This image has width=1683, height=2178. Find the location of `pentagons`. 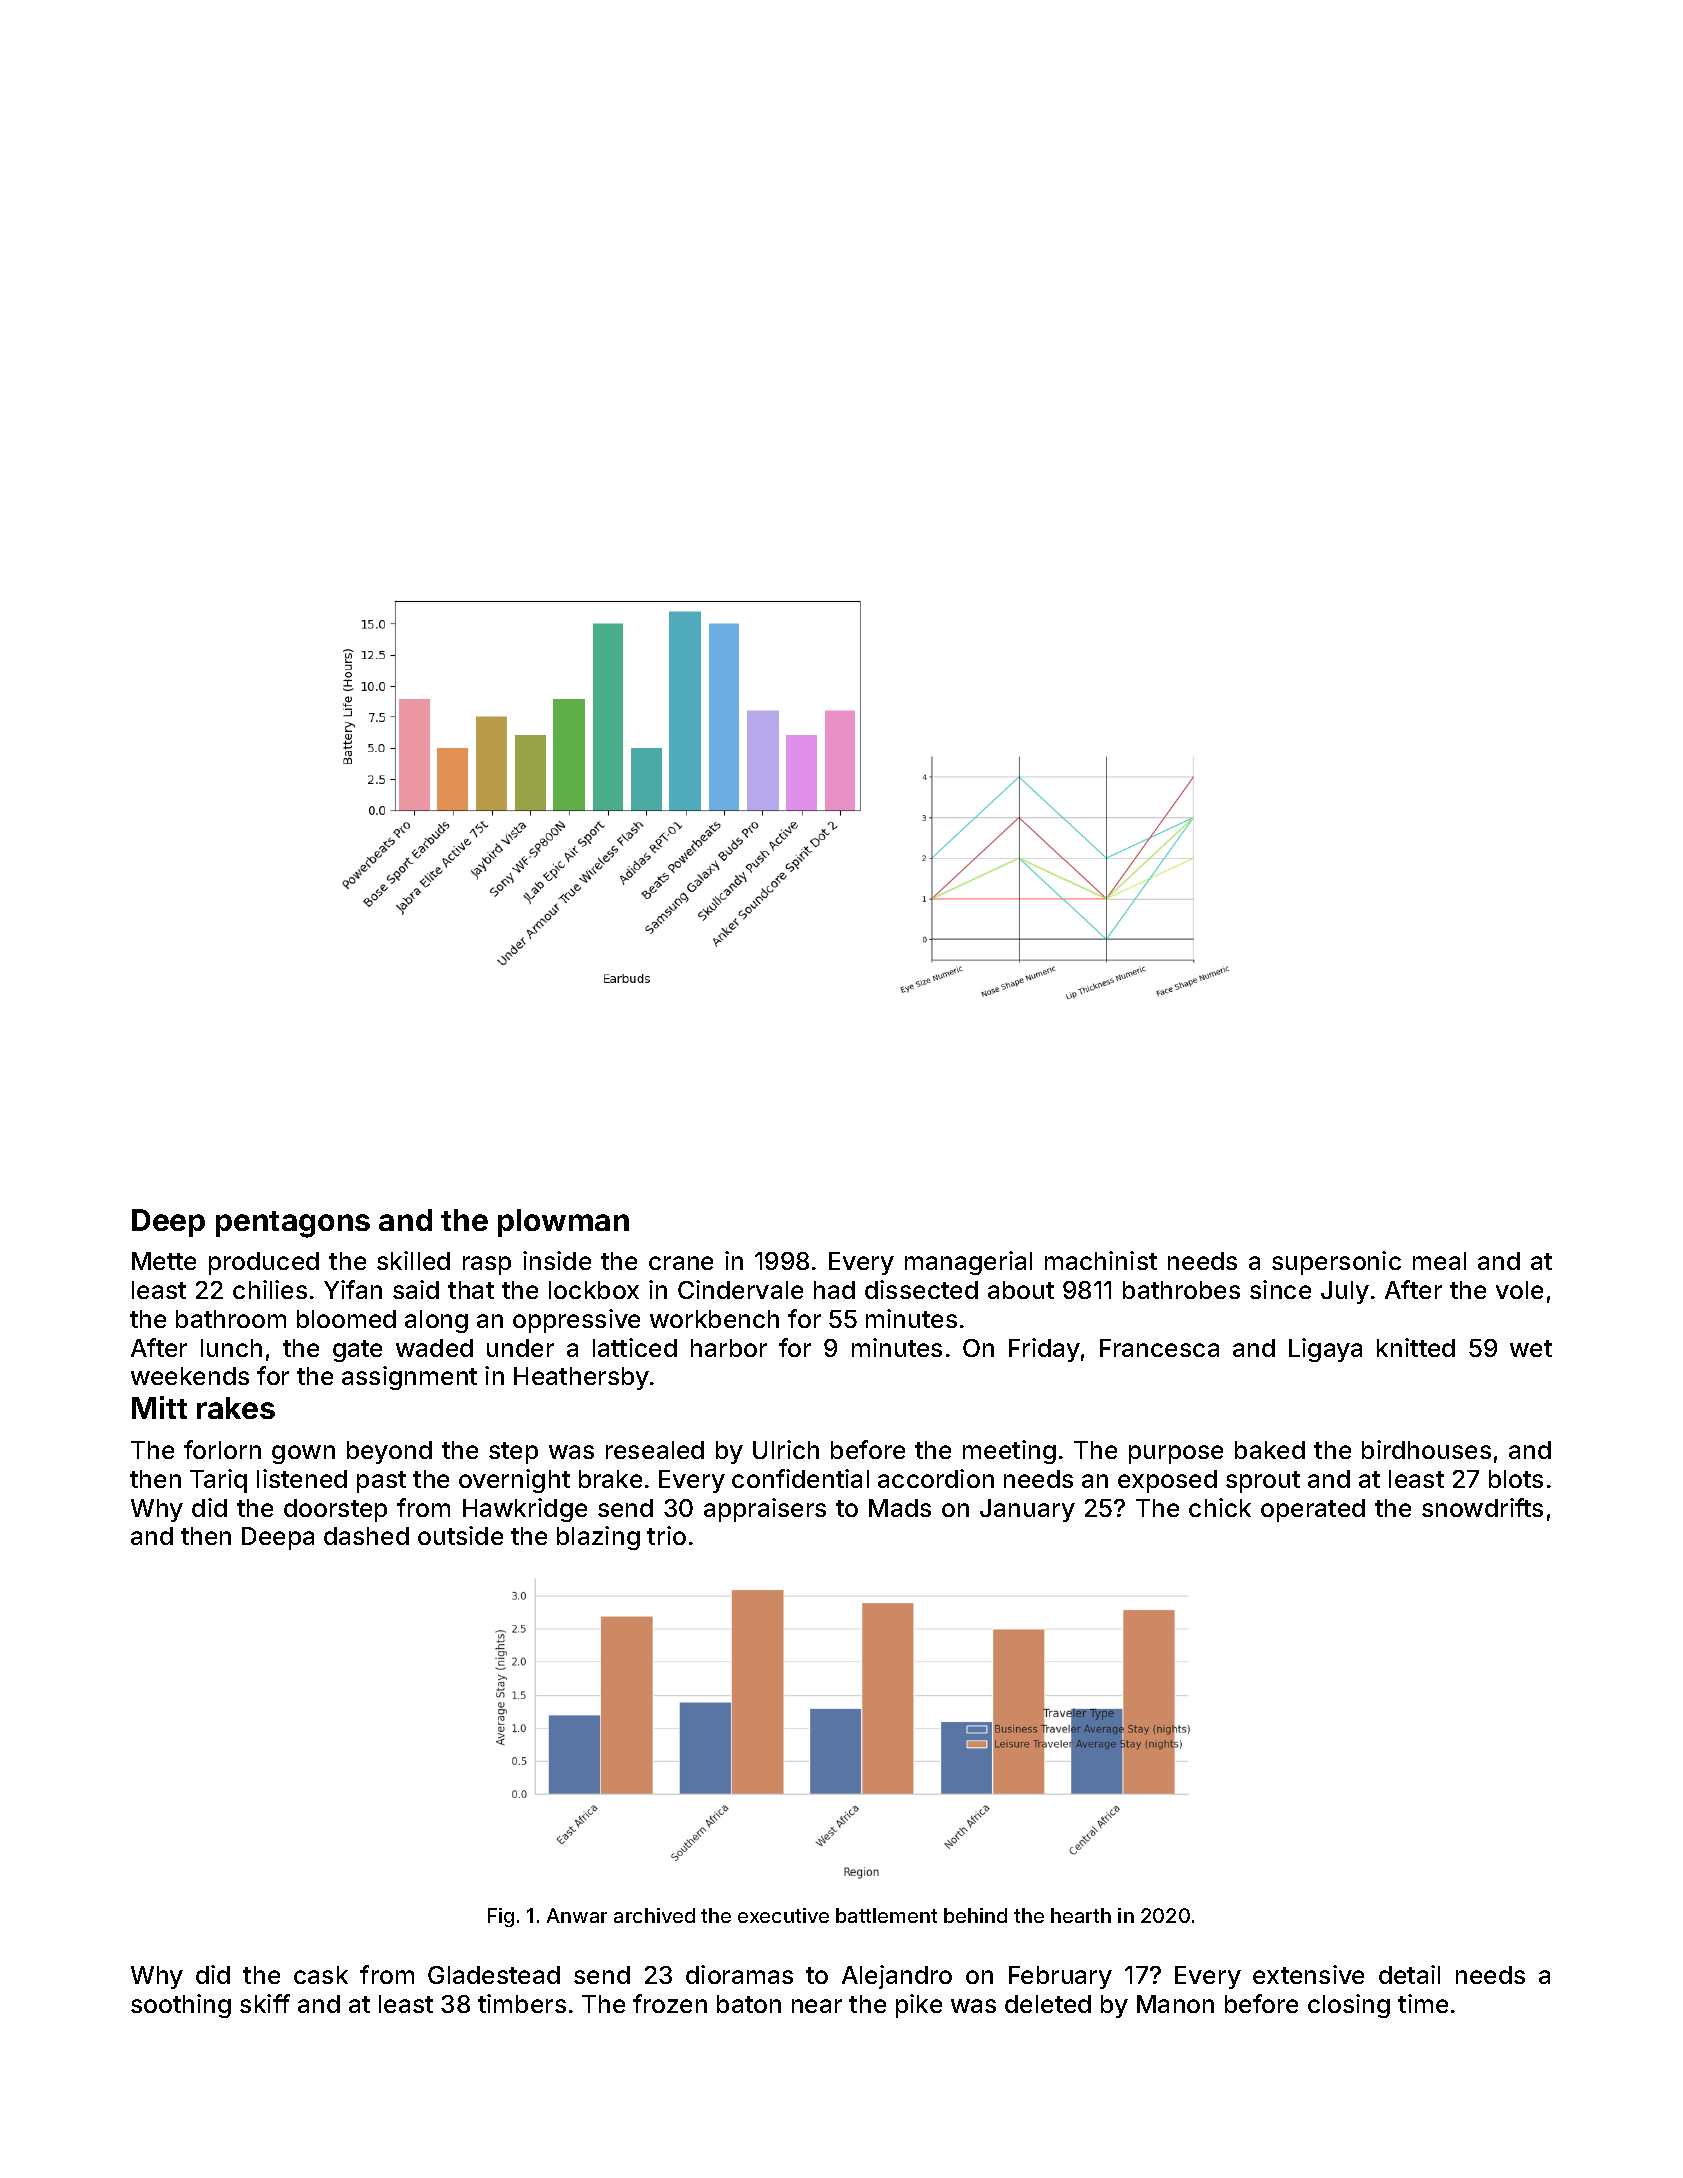

pentagons is located at coordinates (293, 1224).
